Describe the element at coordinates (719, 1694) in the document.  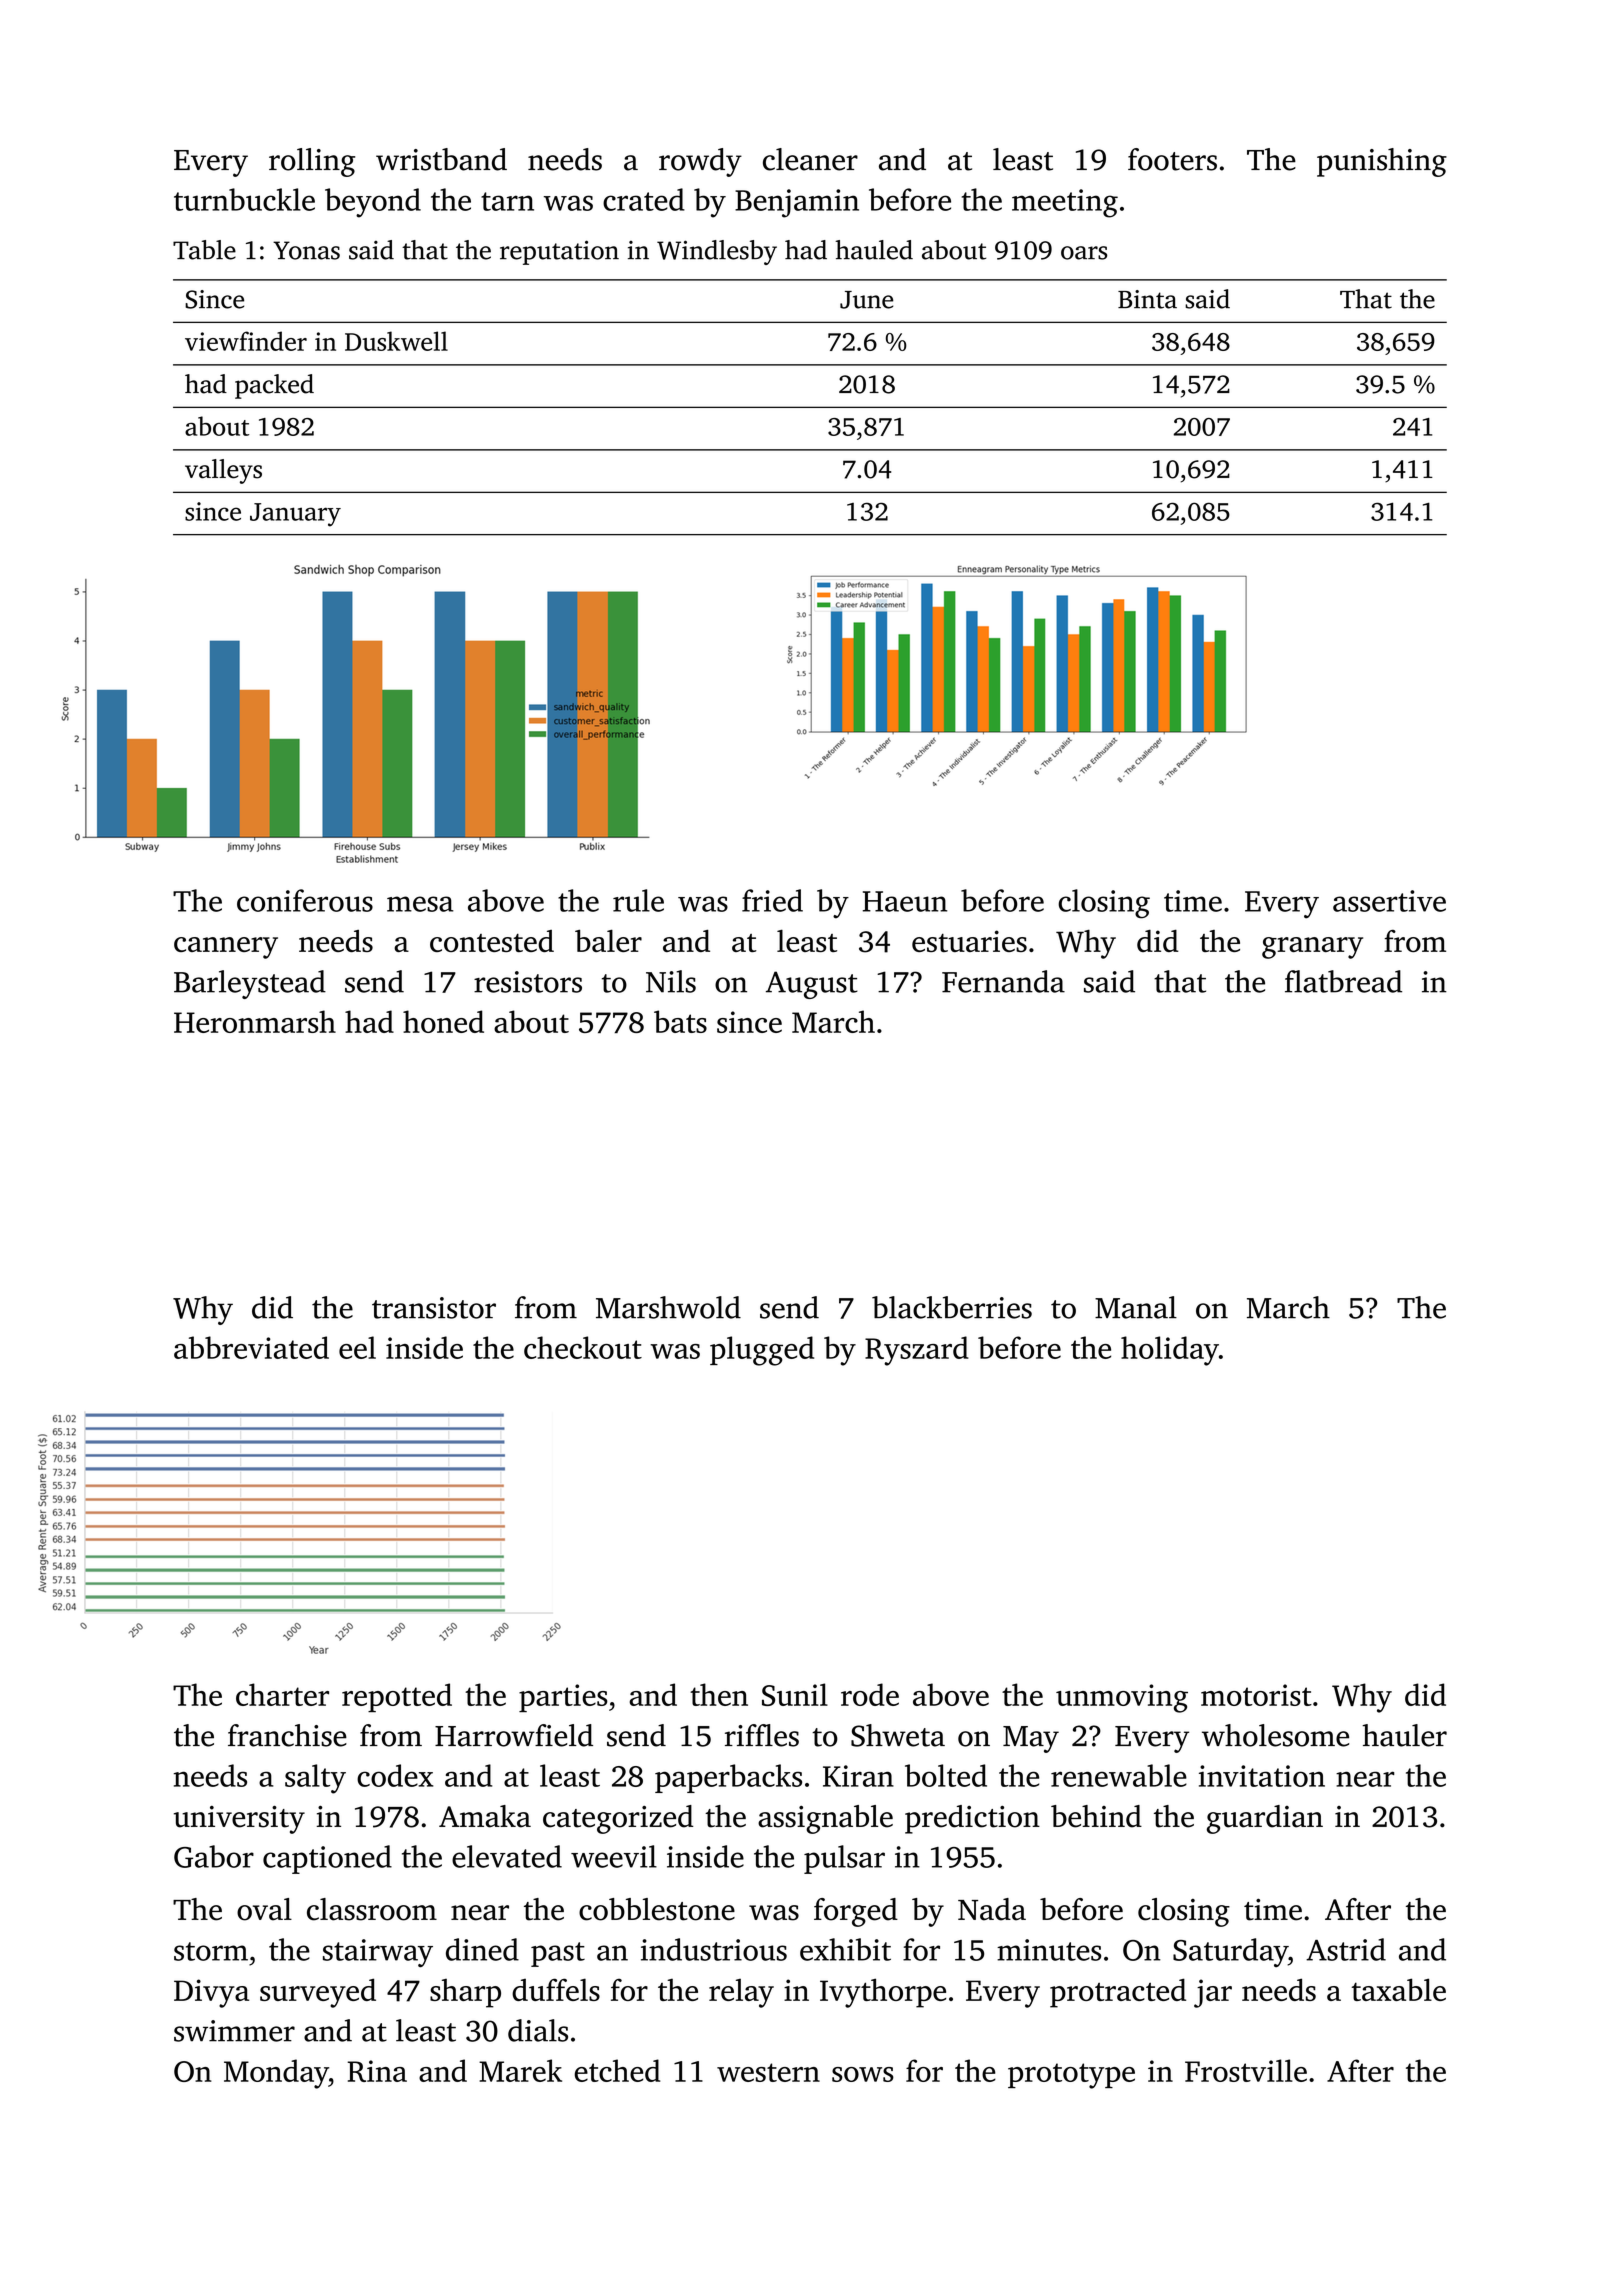
I see `then` at that location.
